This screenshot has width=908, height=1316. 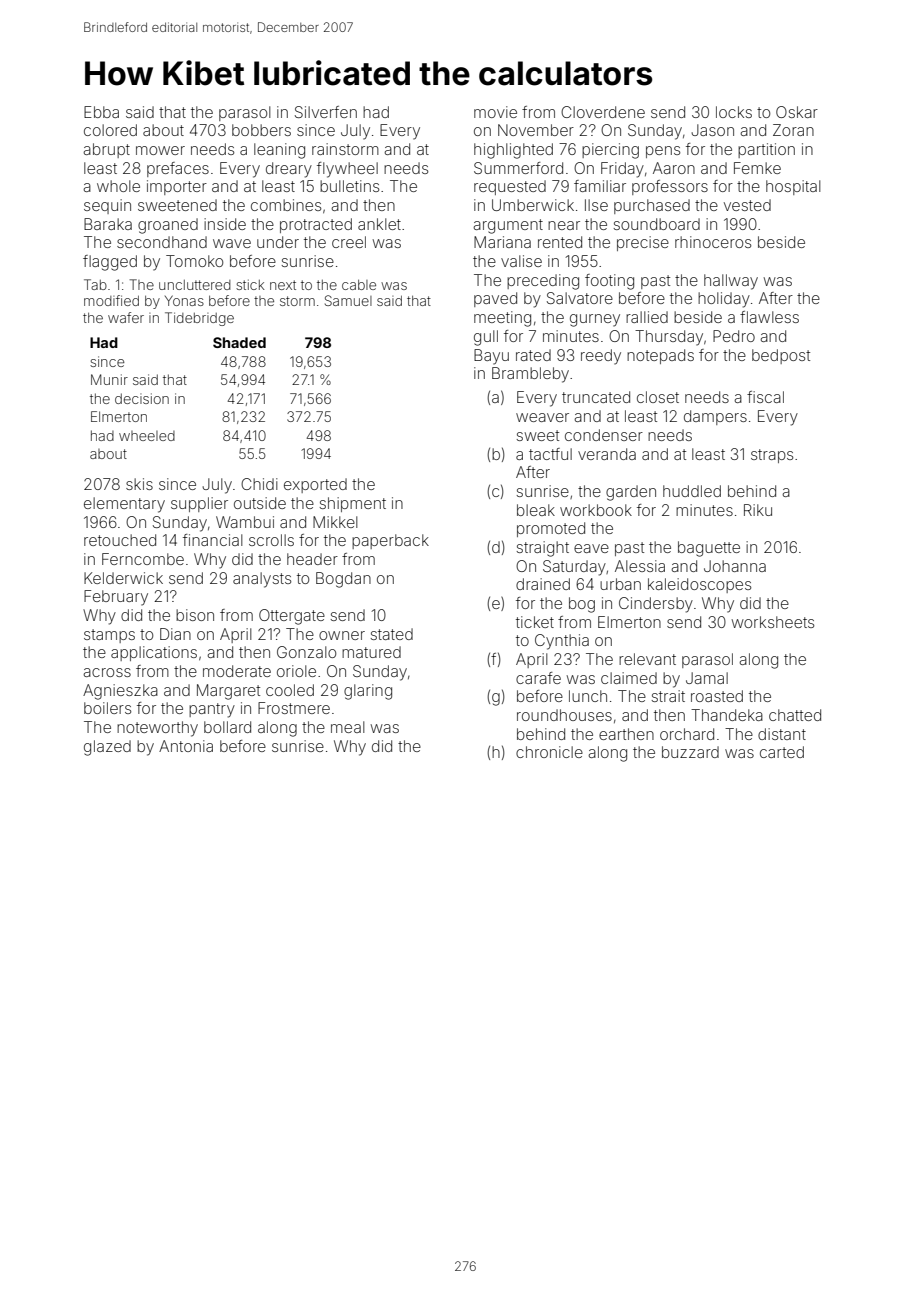 I want to click on Antonia, so click(x=186, y=746).
